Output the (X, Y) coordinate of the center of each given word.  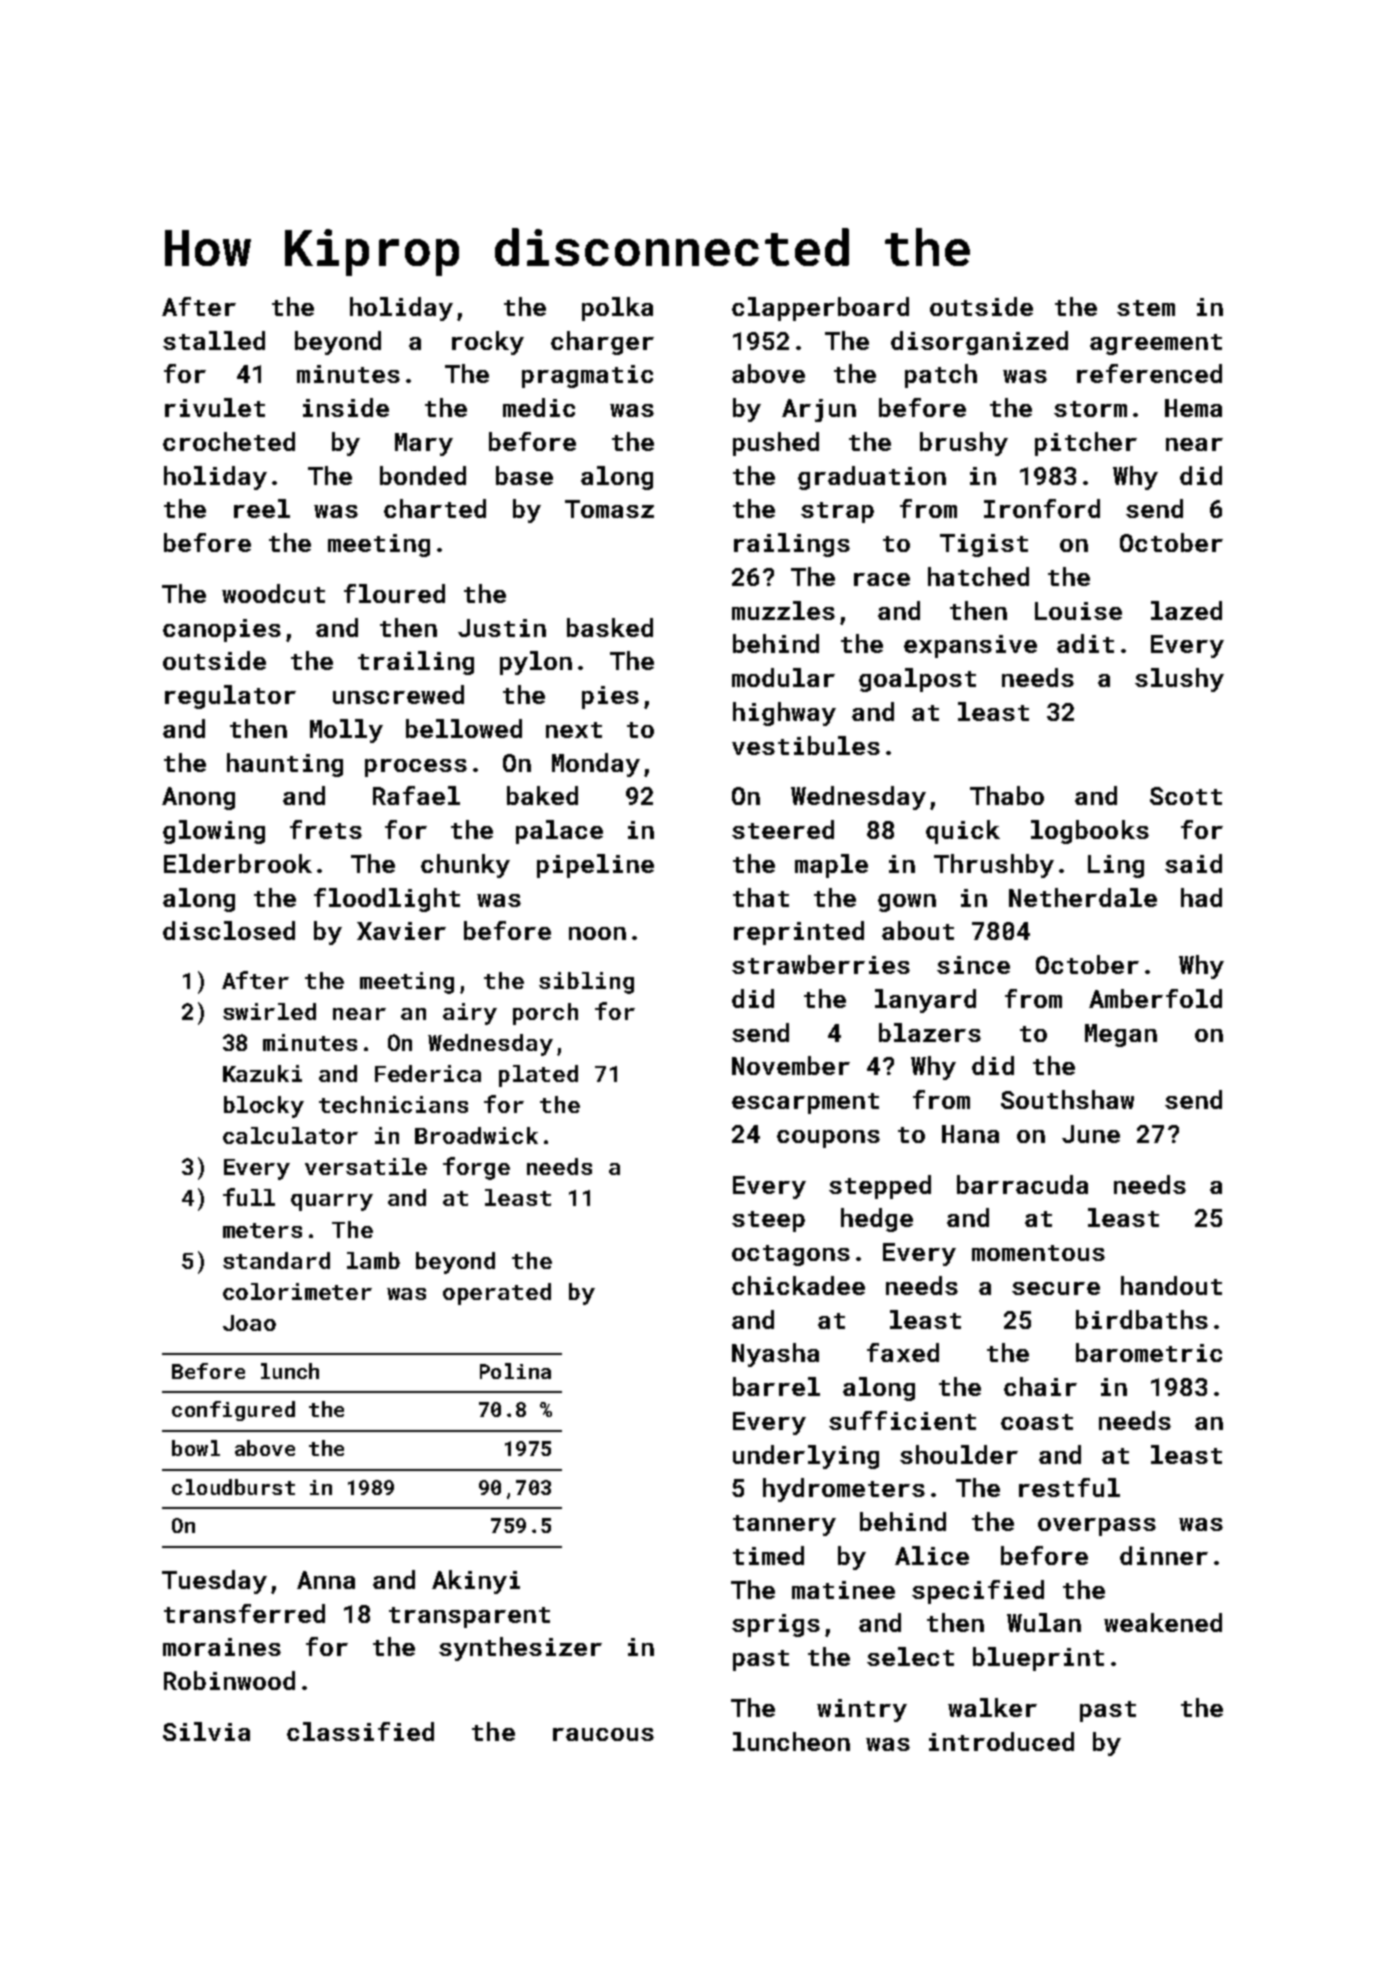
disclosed (229, 930)
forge (476, 1168)
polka (617, 309)
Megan (1121, 1035)
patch (941, 376)
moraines (222, 1647)
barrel (776, 1386)
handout (1171, 1285)
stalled (214, 340)
